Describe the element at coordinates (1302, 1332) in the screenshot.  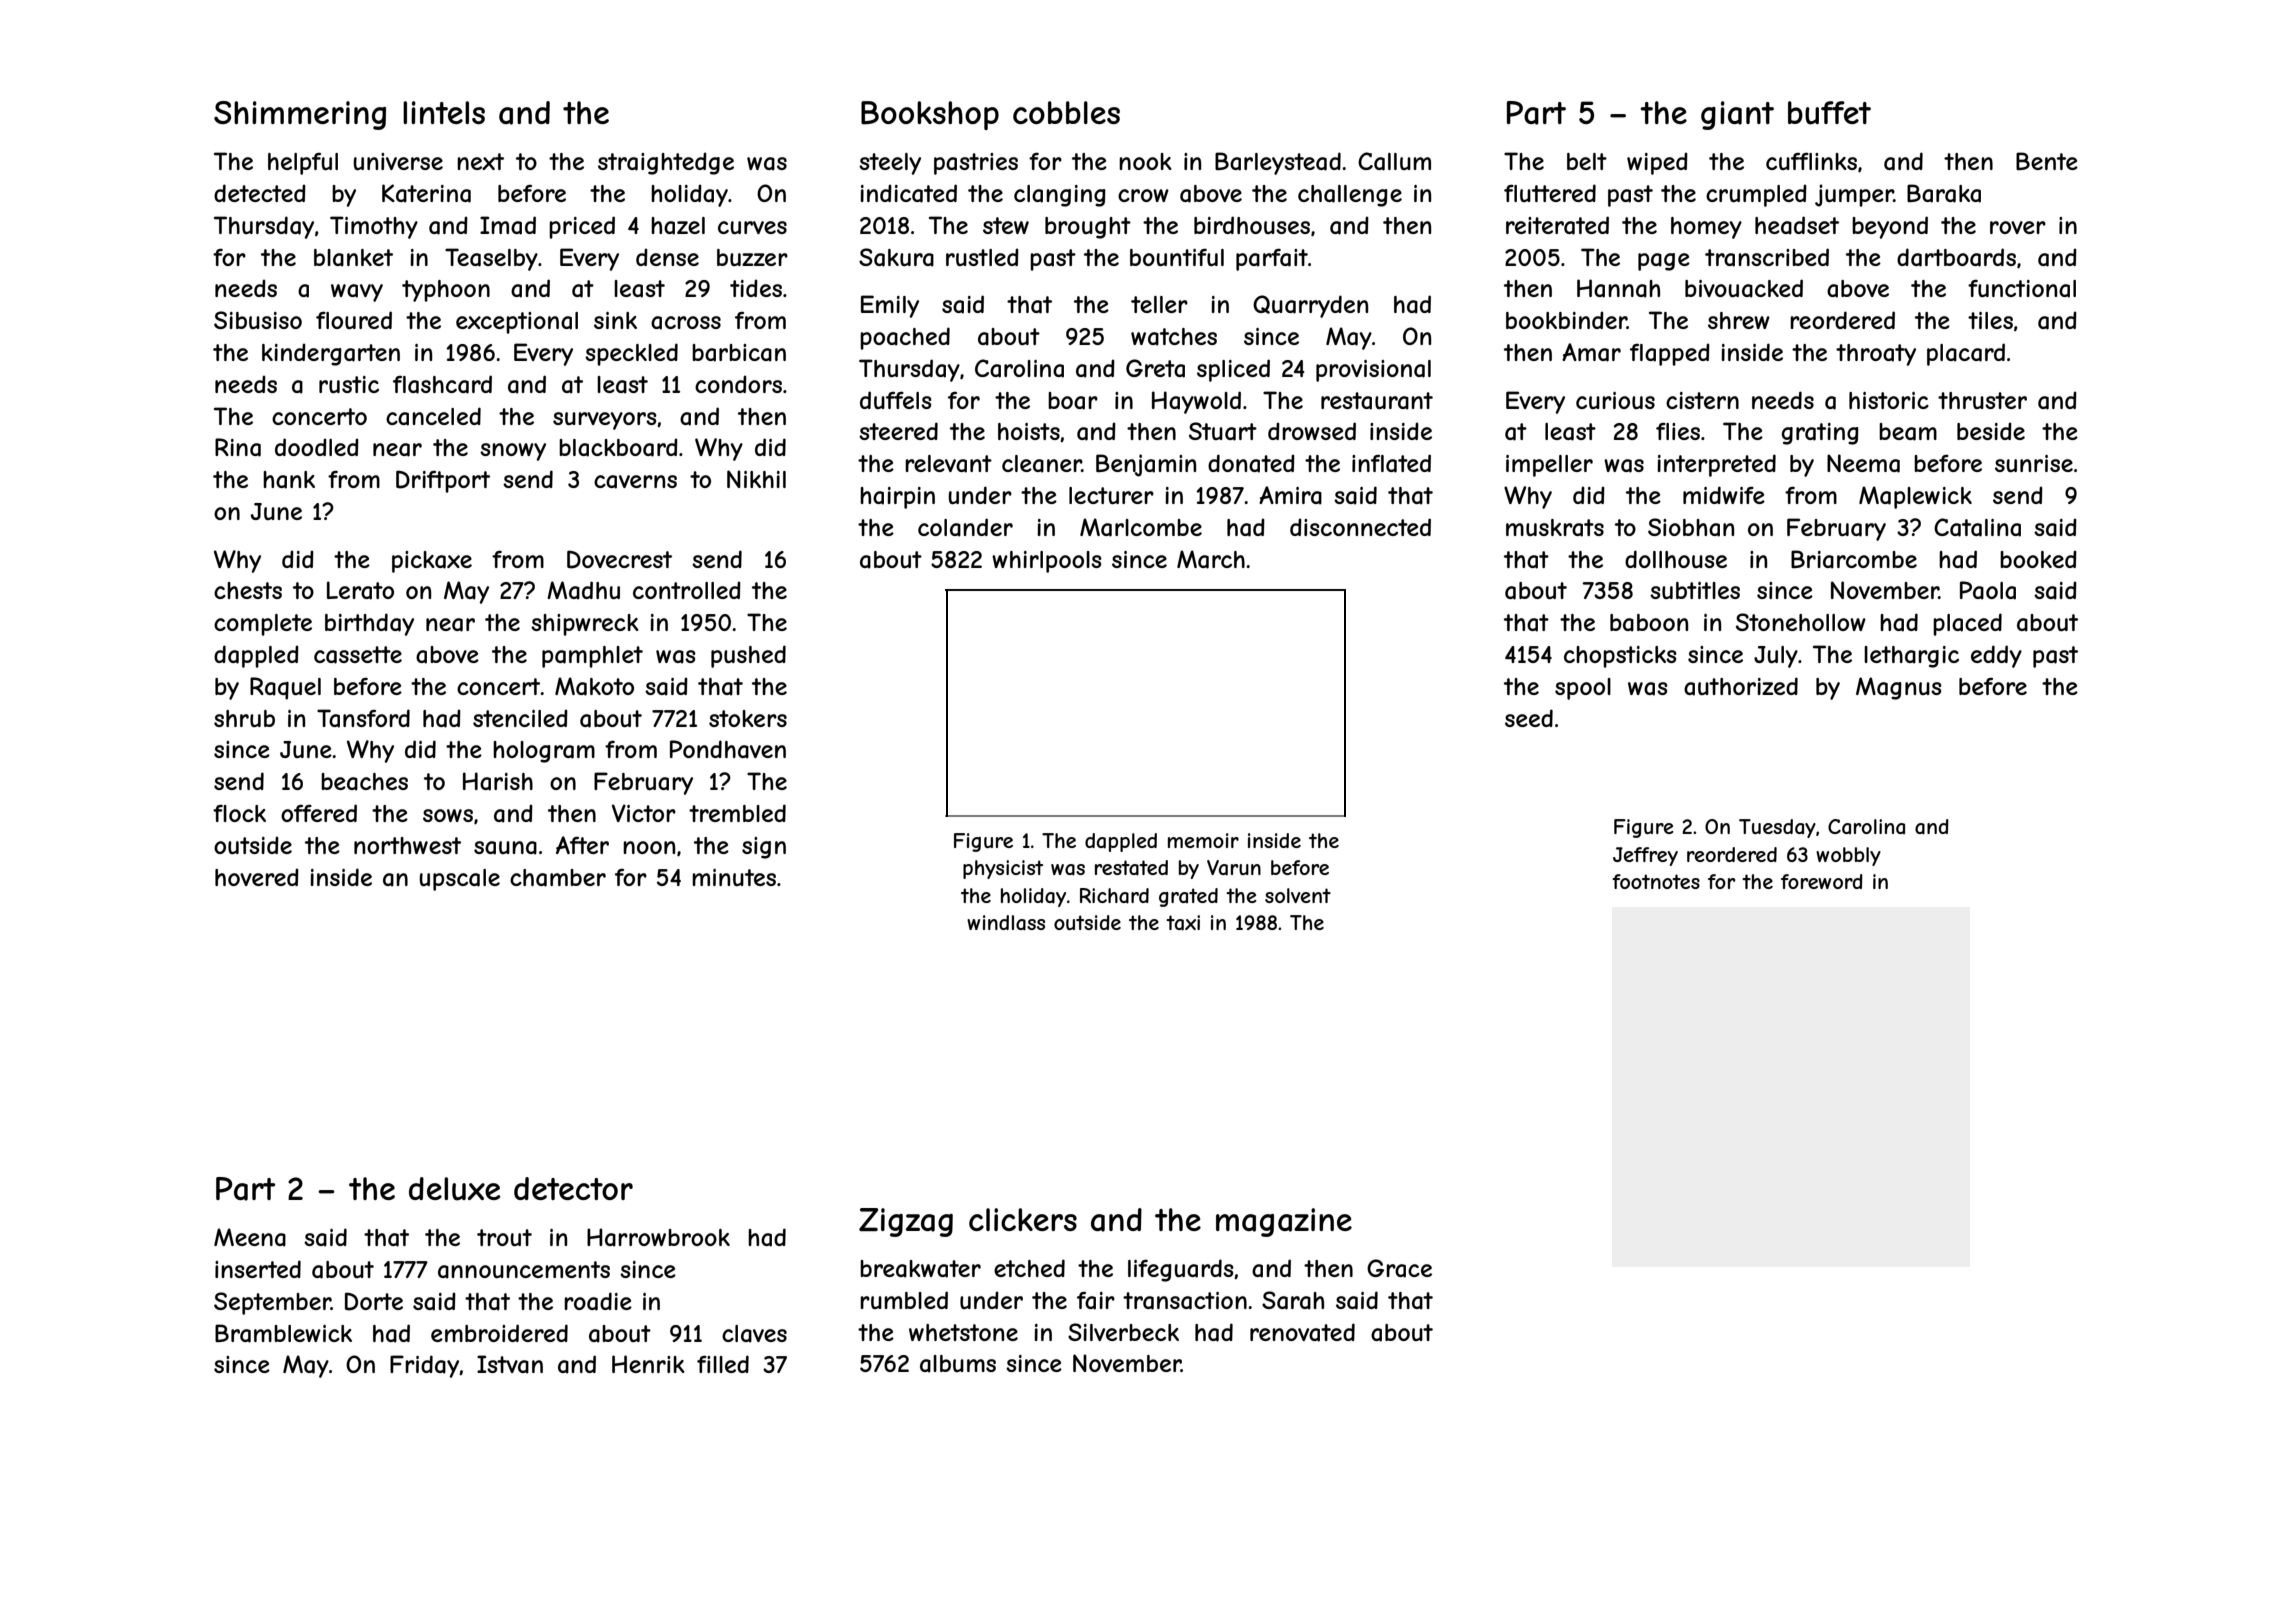
I see `renovated` at that location.
